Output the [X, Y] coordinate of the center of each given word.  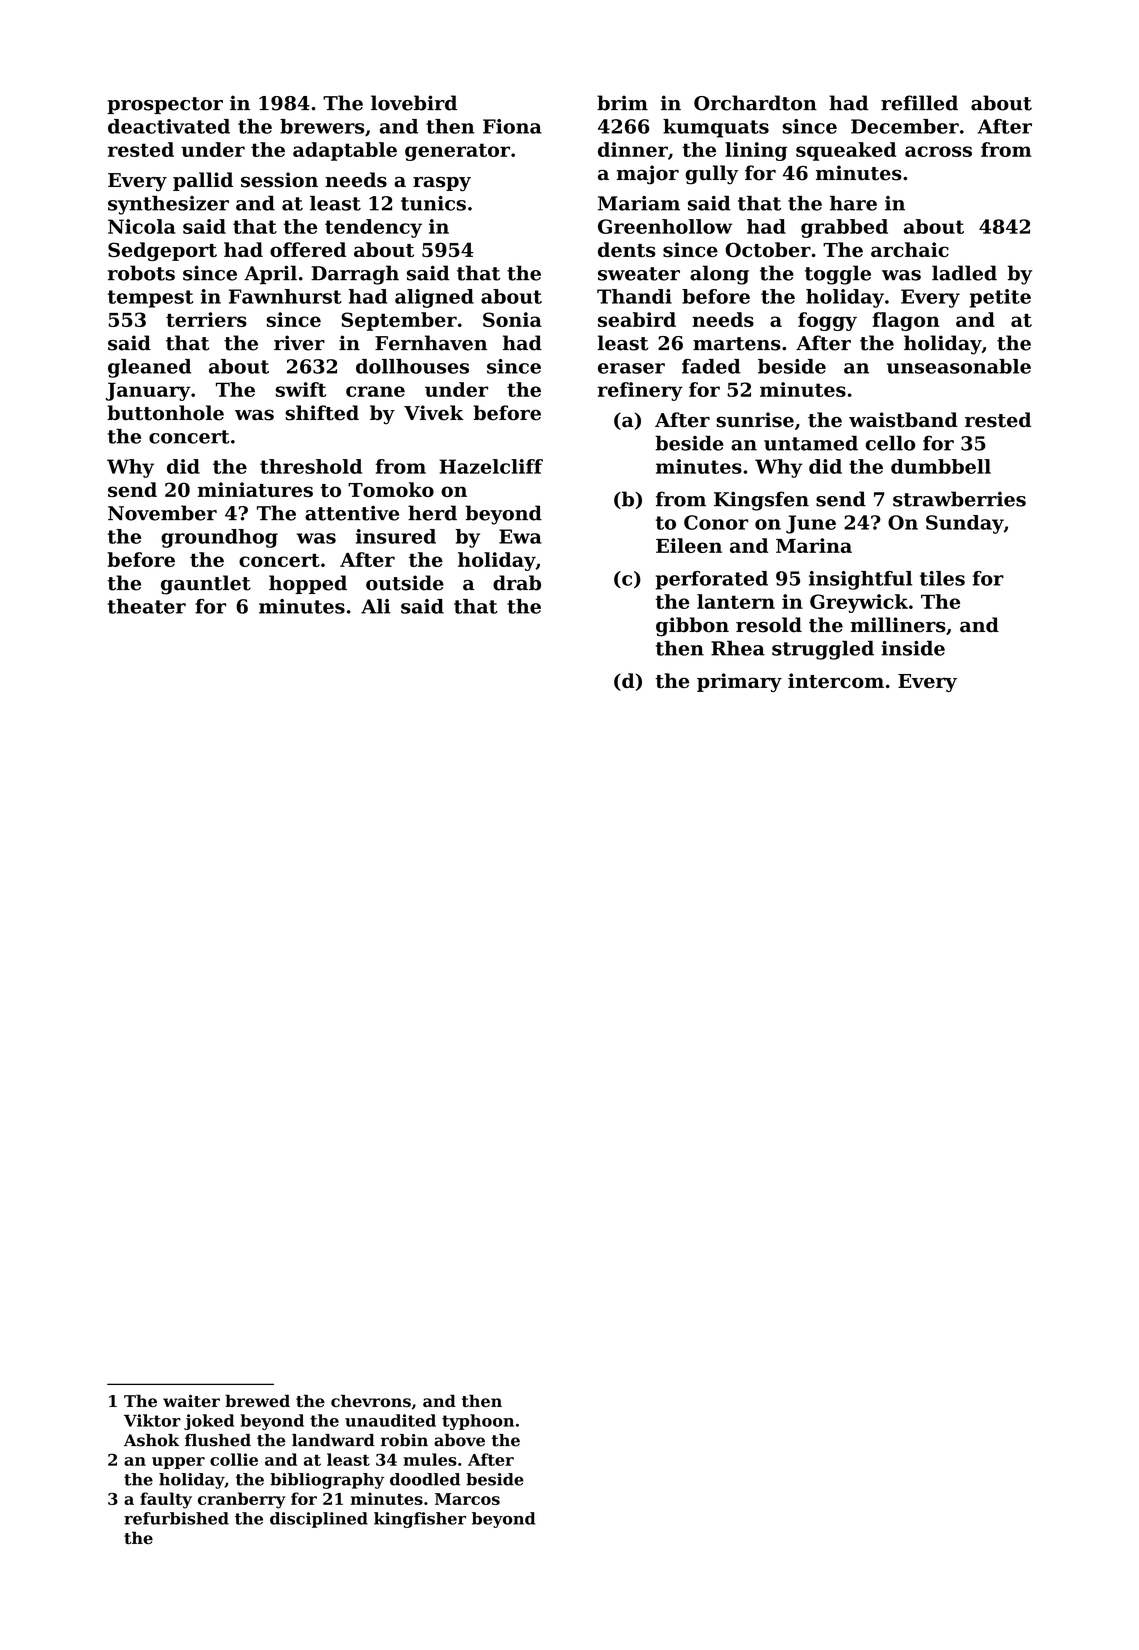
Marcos [467, 1499]
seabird [637, 319]
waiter [191, 1401]
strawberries [959, 499]
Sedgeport [162, 251]
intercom [836, 680]
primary [739, 682]
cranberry [242, 1500]
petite [1000, 298]
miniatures [255, 489]
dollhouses [412, 366]
